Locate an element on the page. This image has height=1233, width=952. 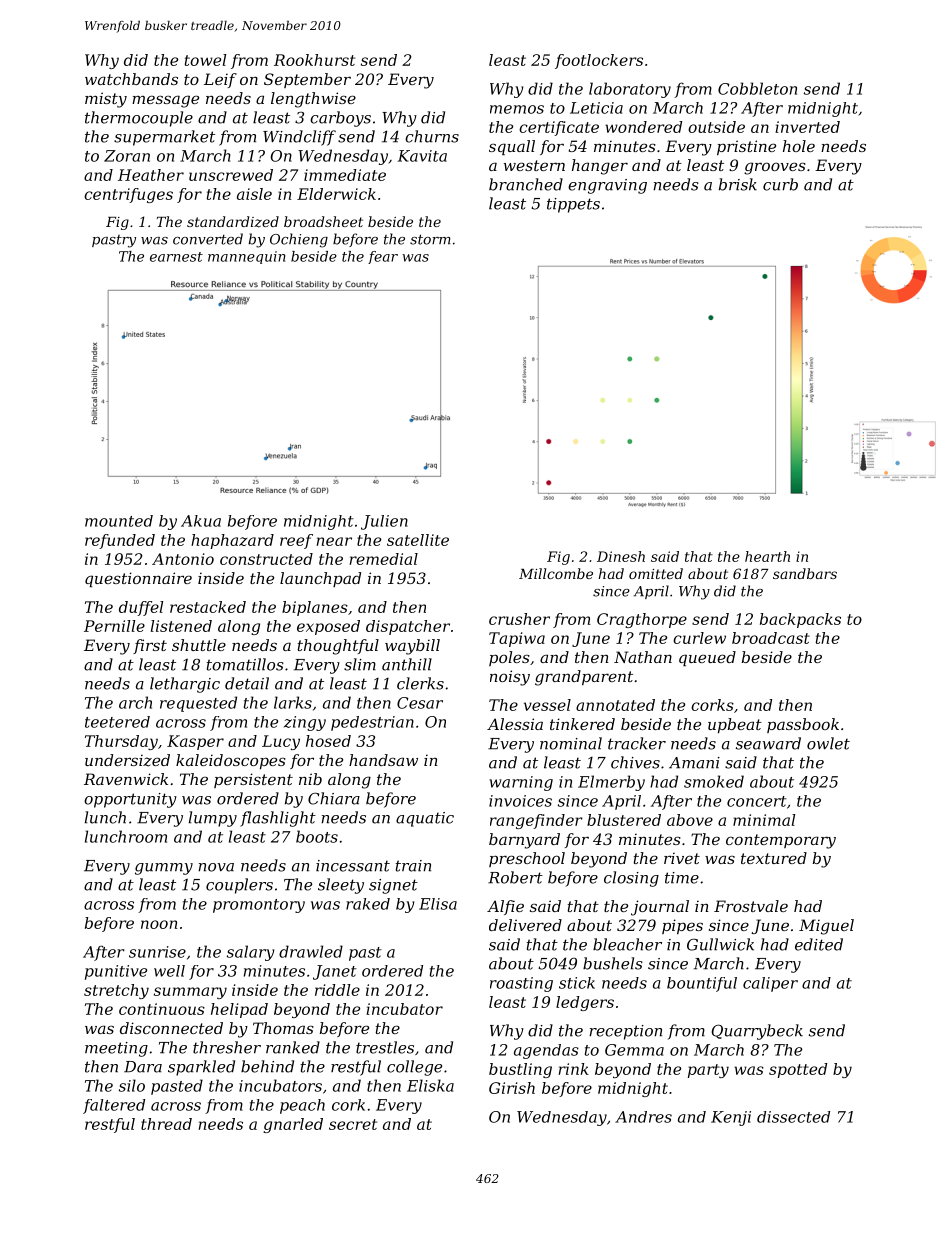
message is located at coordinates (165, 101).
